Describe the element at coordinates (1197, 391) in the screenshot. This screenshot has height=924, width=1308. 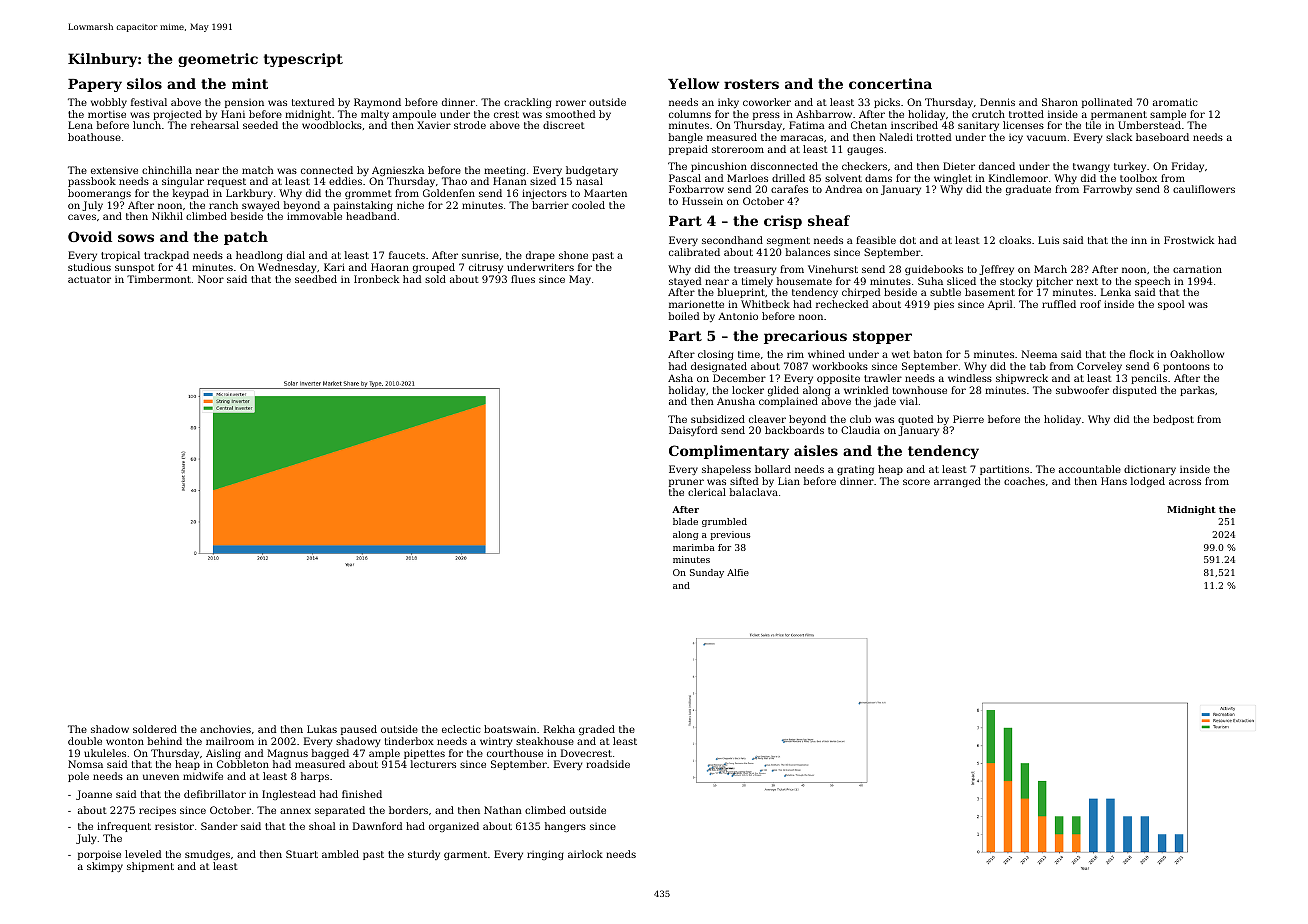
I see `parkas` at that location.
